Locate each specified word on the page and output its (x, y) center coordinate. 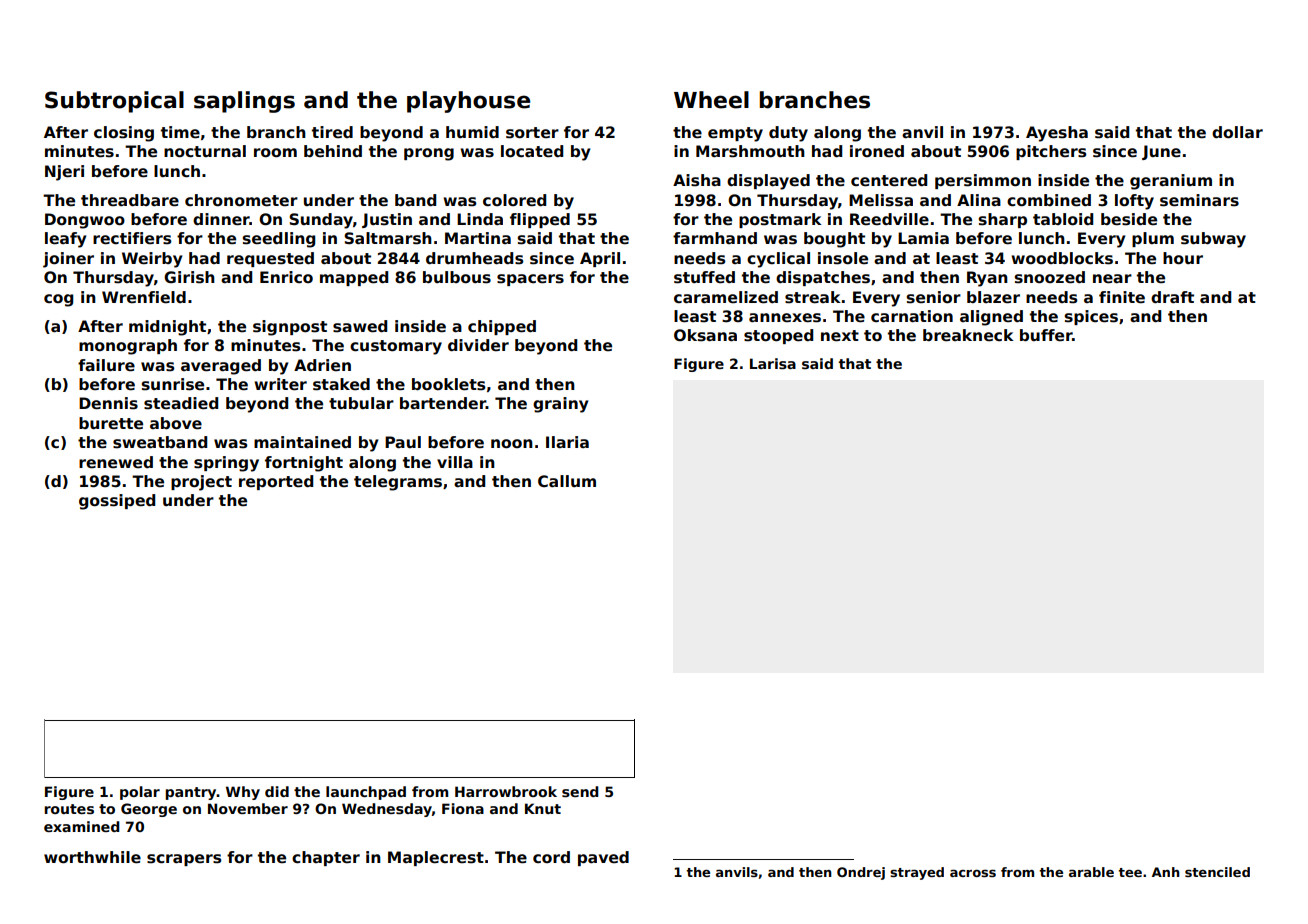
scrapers (184, 860)
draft (1172, 297)
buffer (1046, 335)
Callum (567, 481)
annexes (785, 318)
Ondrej (861, 873)
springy (226, 464)
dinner (221, 219)
